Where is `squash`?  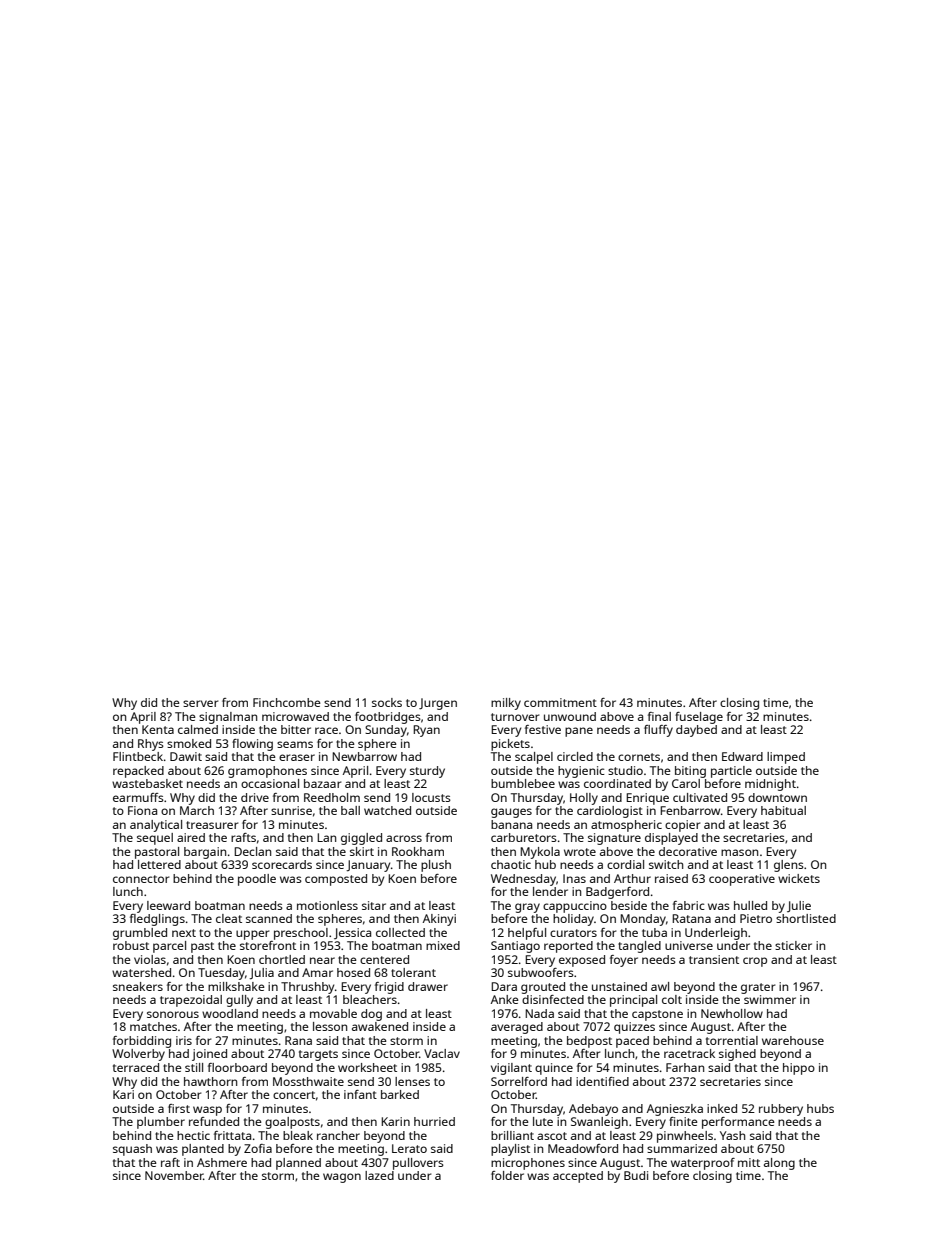
squash is located at coordinates (132, 1150).
